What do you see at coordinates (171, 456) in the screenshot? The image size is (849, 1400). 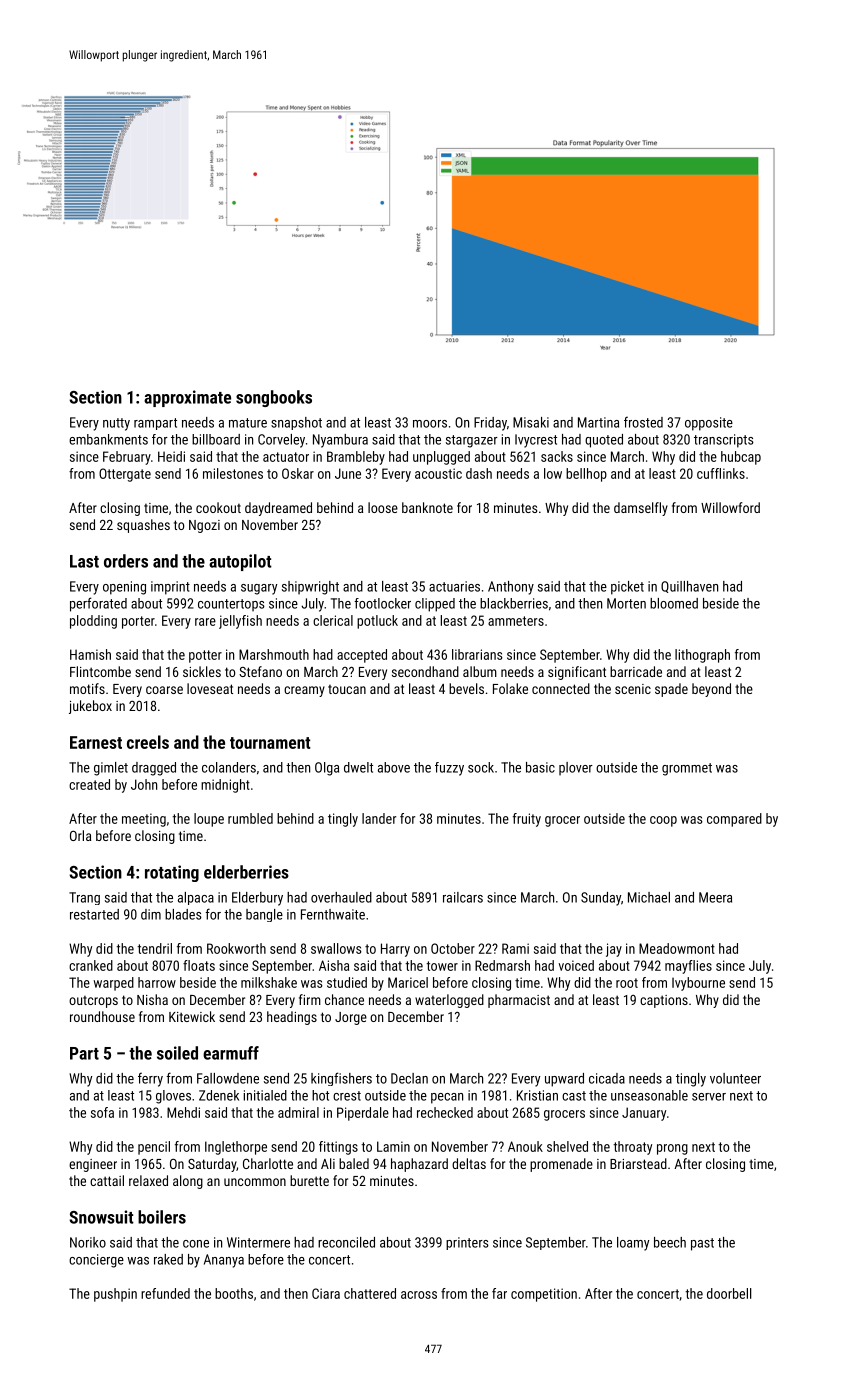 I see `Heidi` at bounding box center [171, 456].
